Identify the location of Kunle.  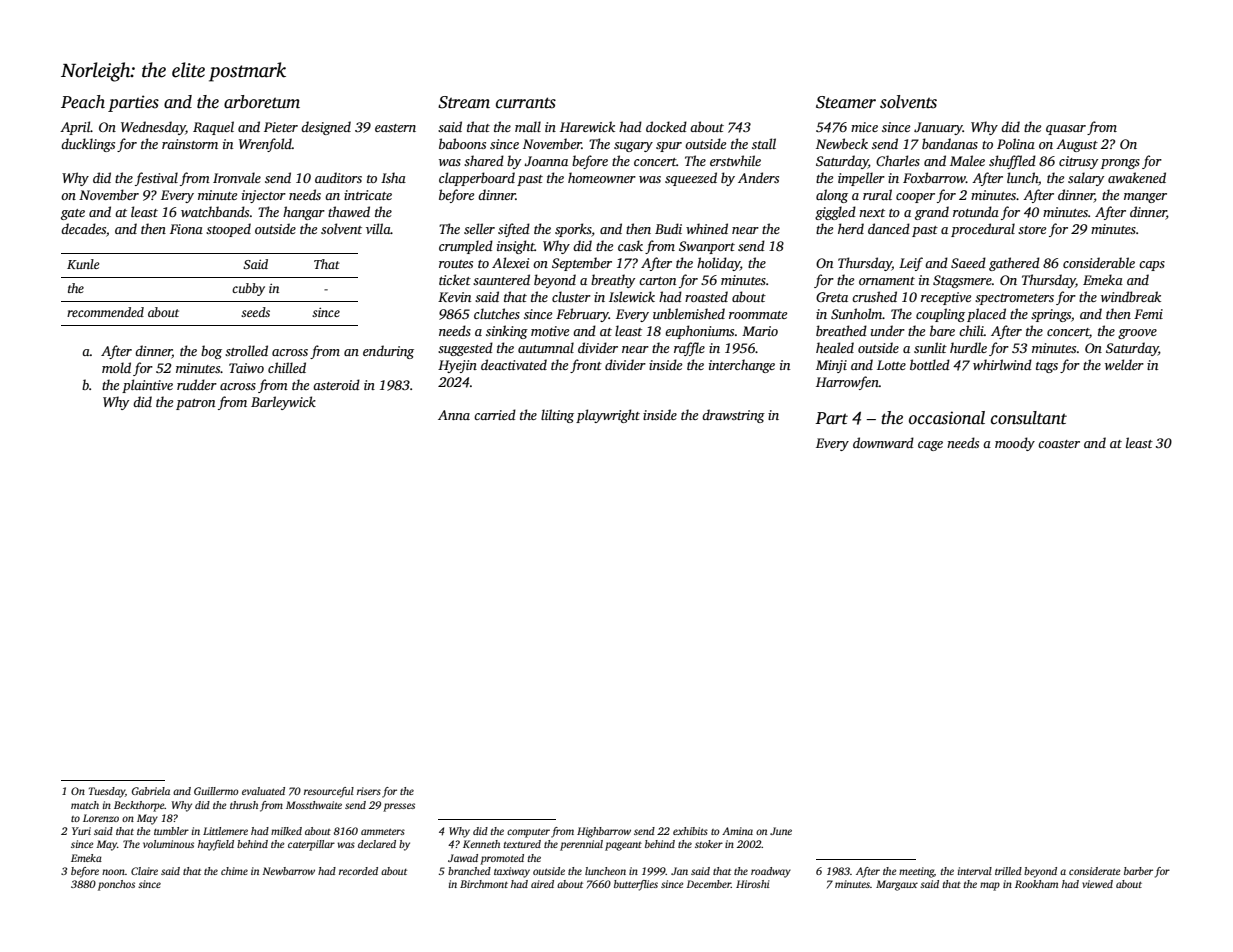
(83, 264).
